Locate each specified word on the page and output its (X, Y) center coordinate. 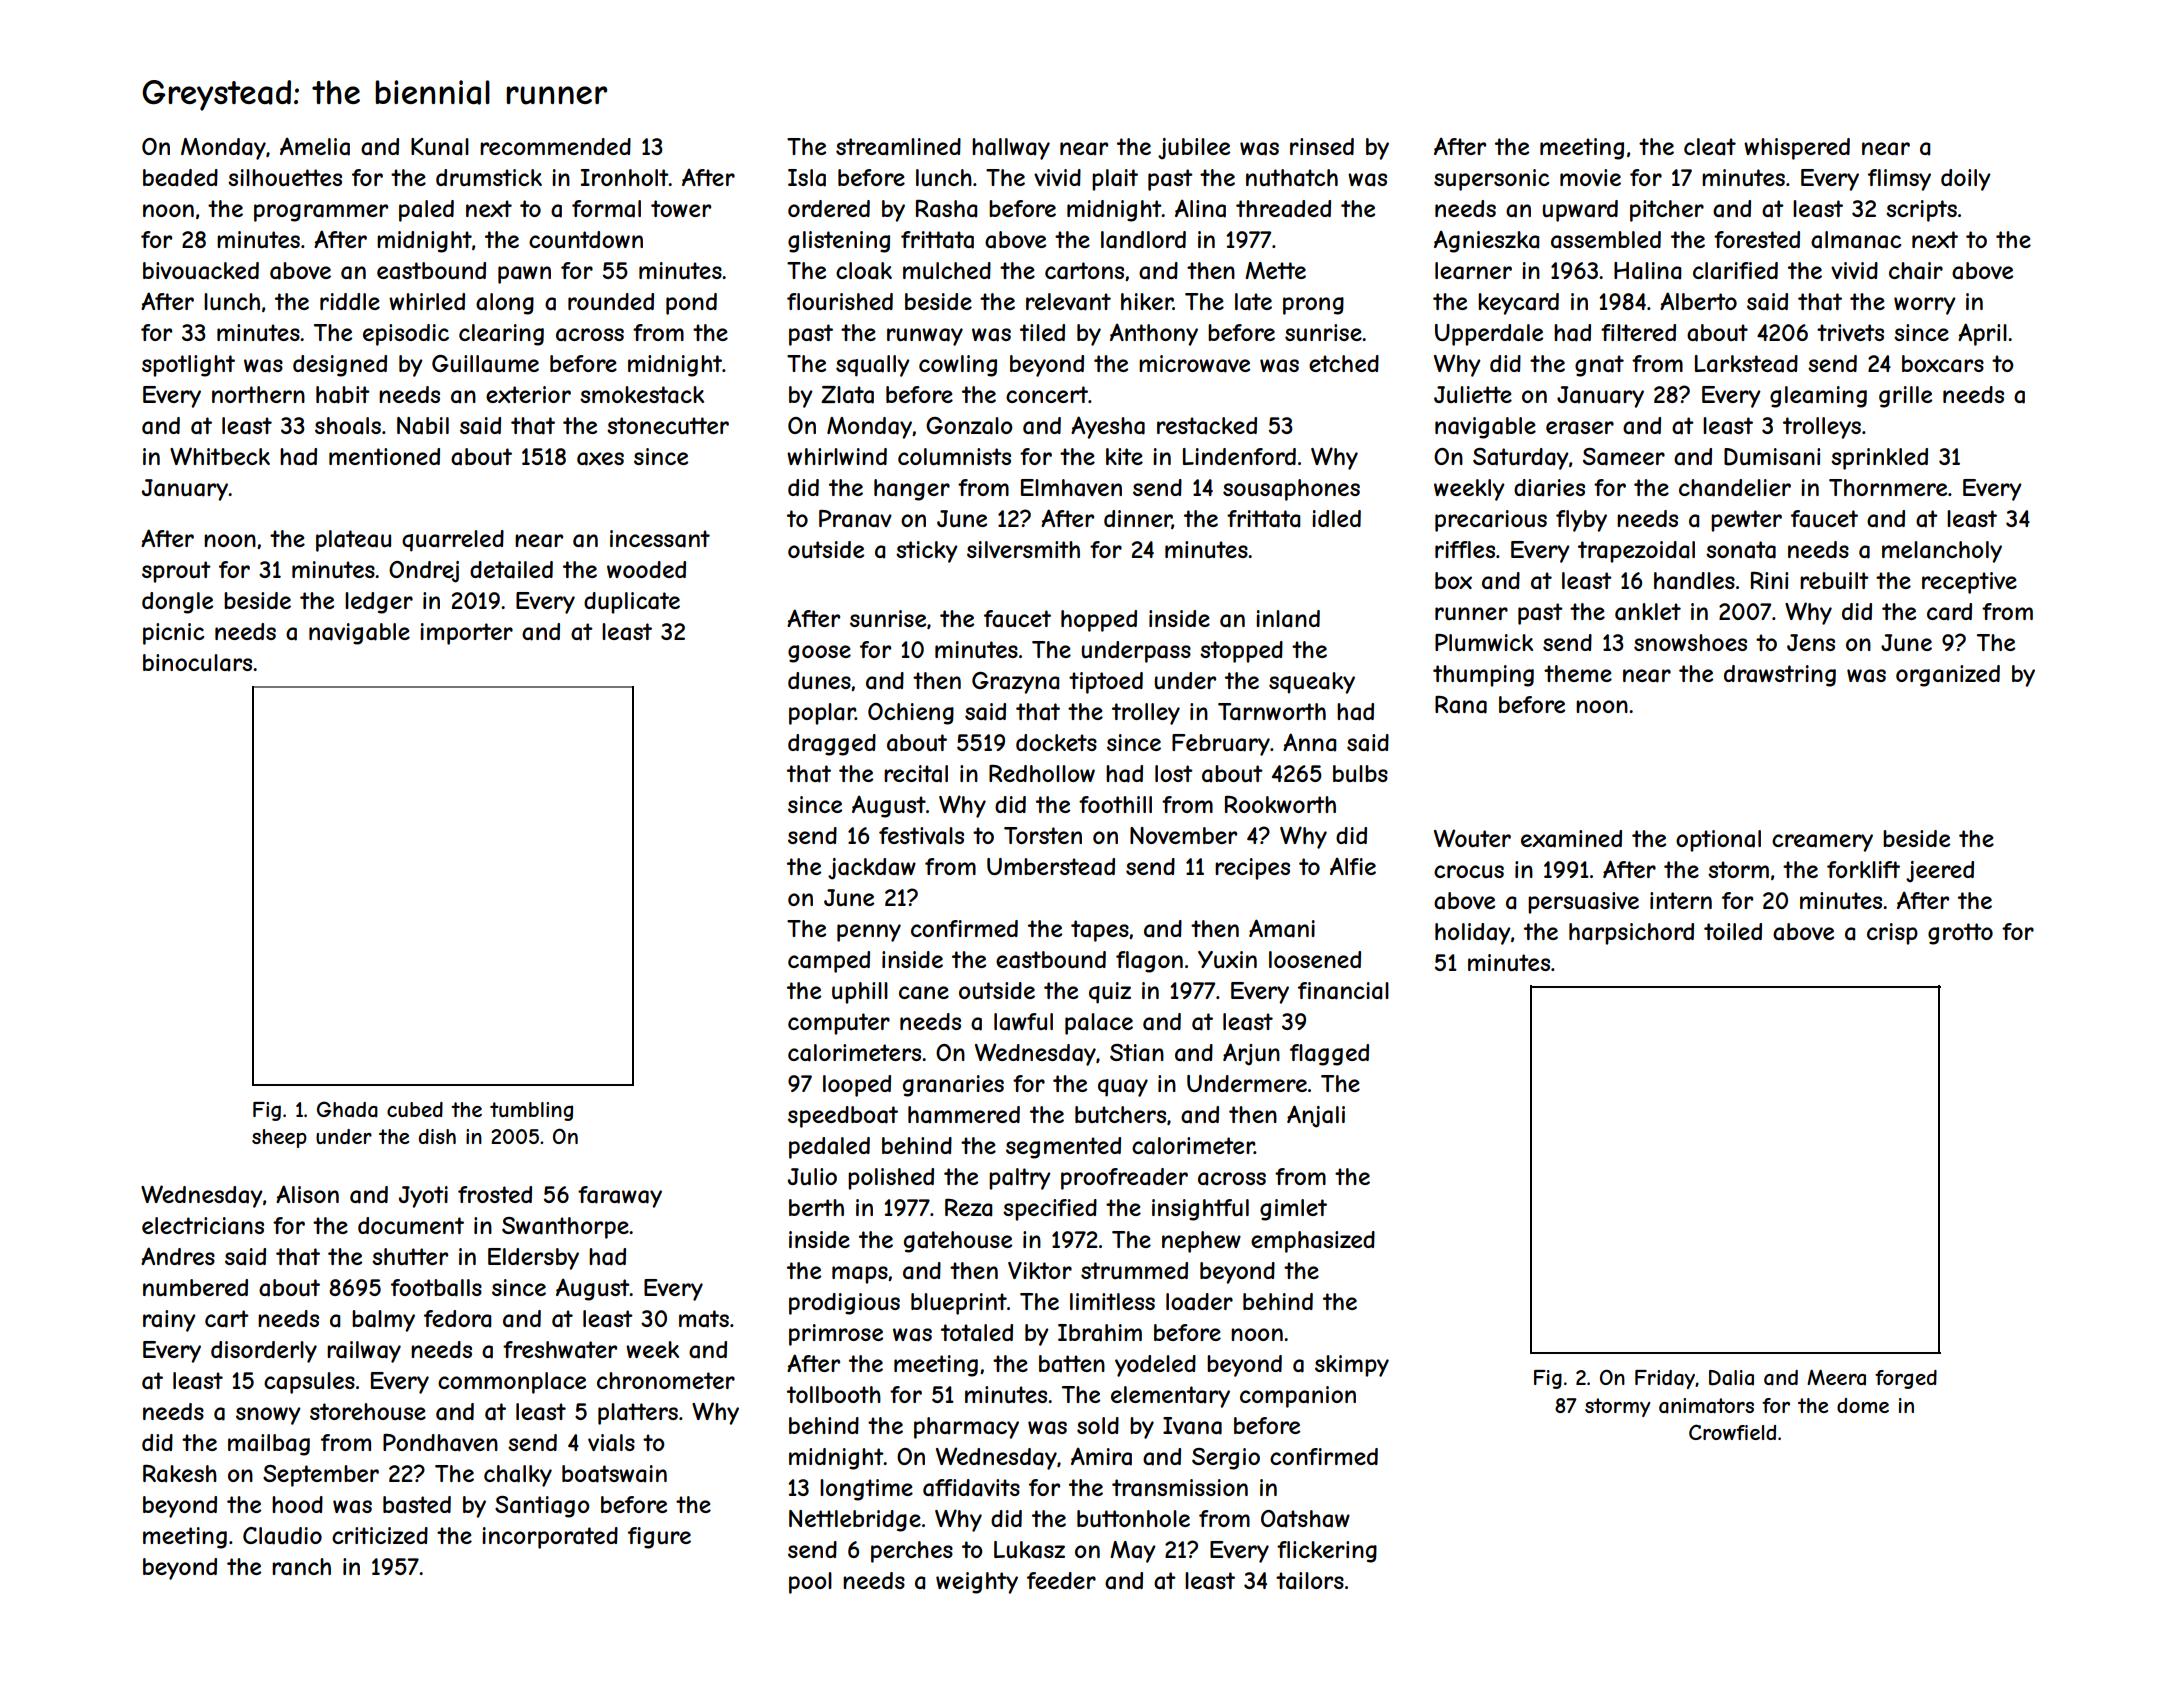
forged (1906, 1379)
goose (819, 654)
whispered (1797, 149)
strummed (1134, 1270)
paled (426, 211)
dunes (819, 680)
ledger (379, 603)
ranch (301, 1567)
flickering (1327, 1552)
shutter (410, 1256)
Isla (807, 178)
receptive (1969, 583)
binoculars (197, 663)
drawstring (1780, 676)
